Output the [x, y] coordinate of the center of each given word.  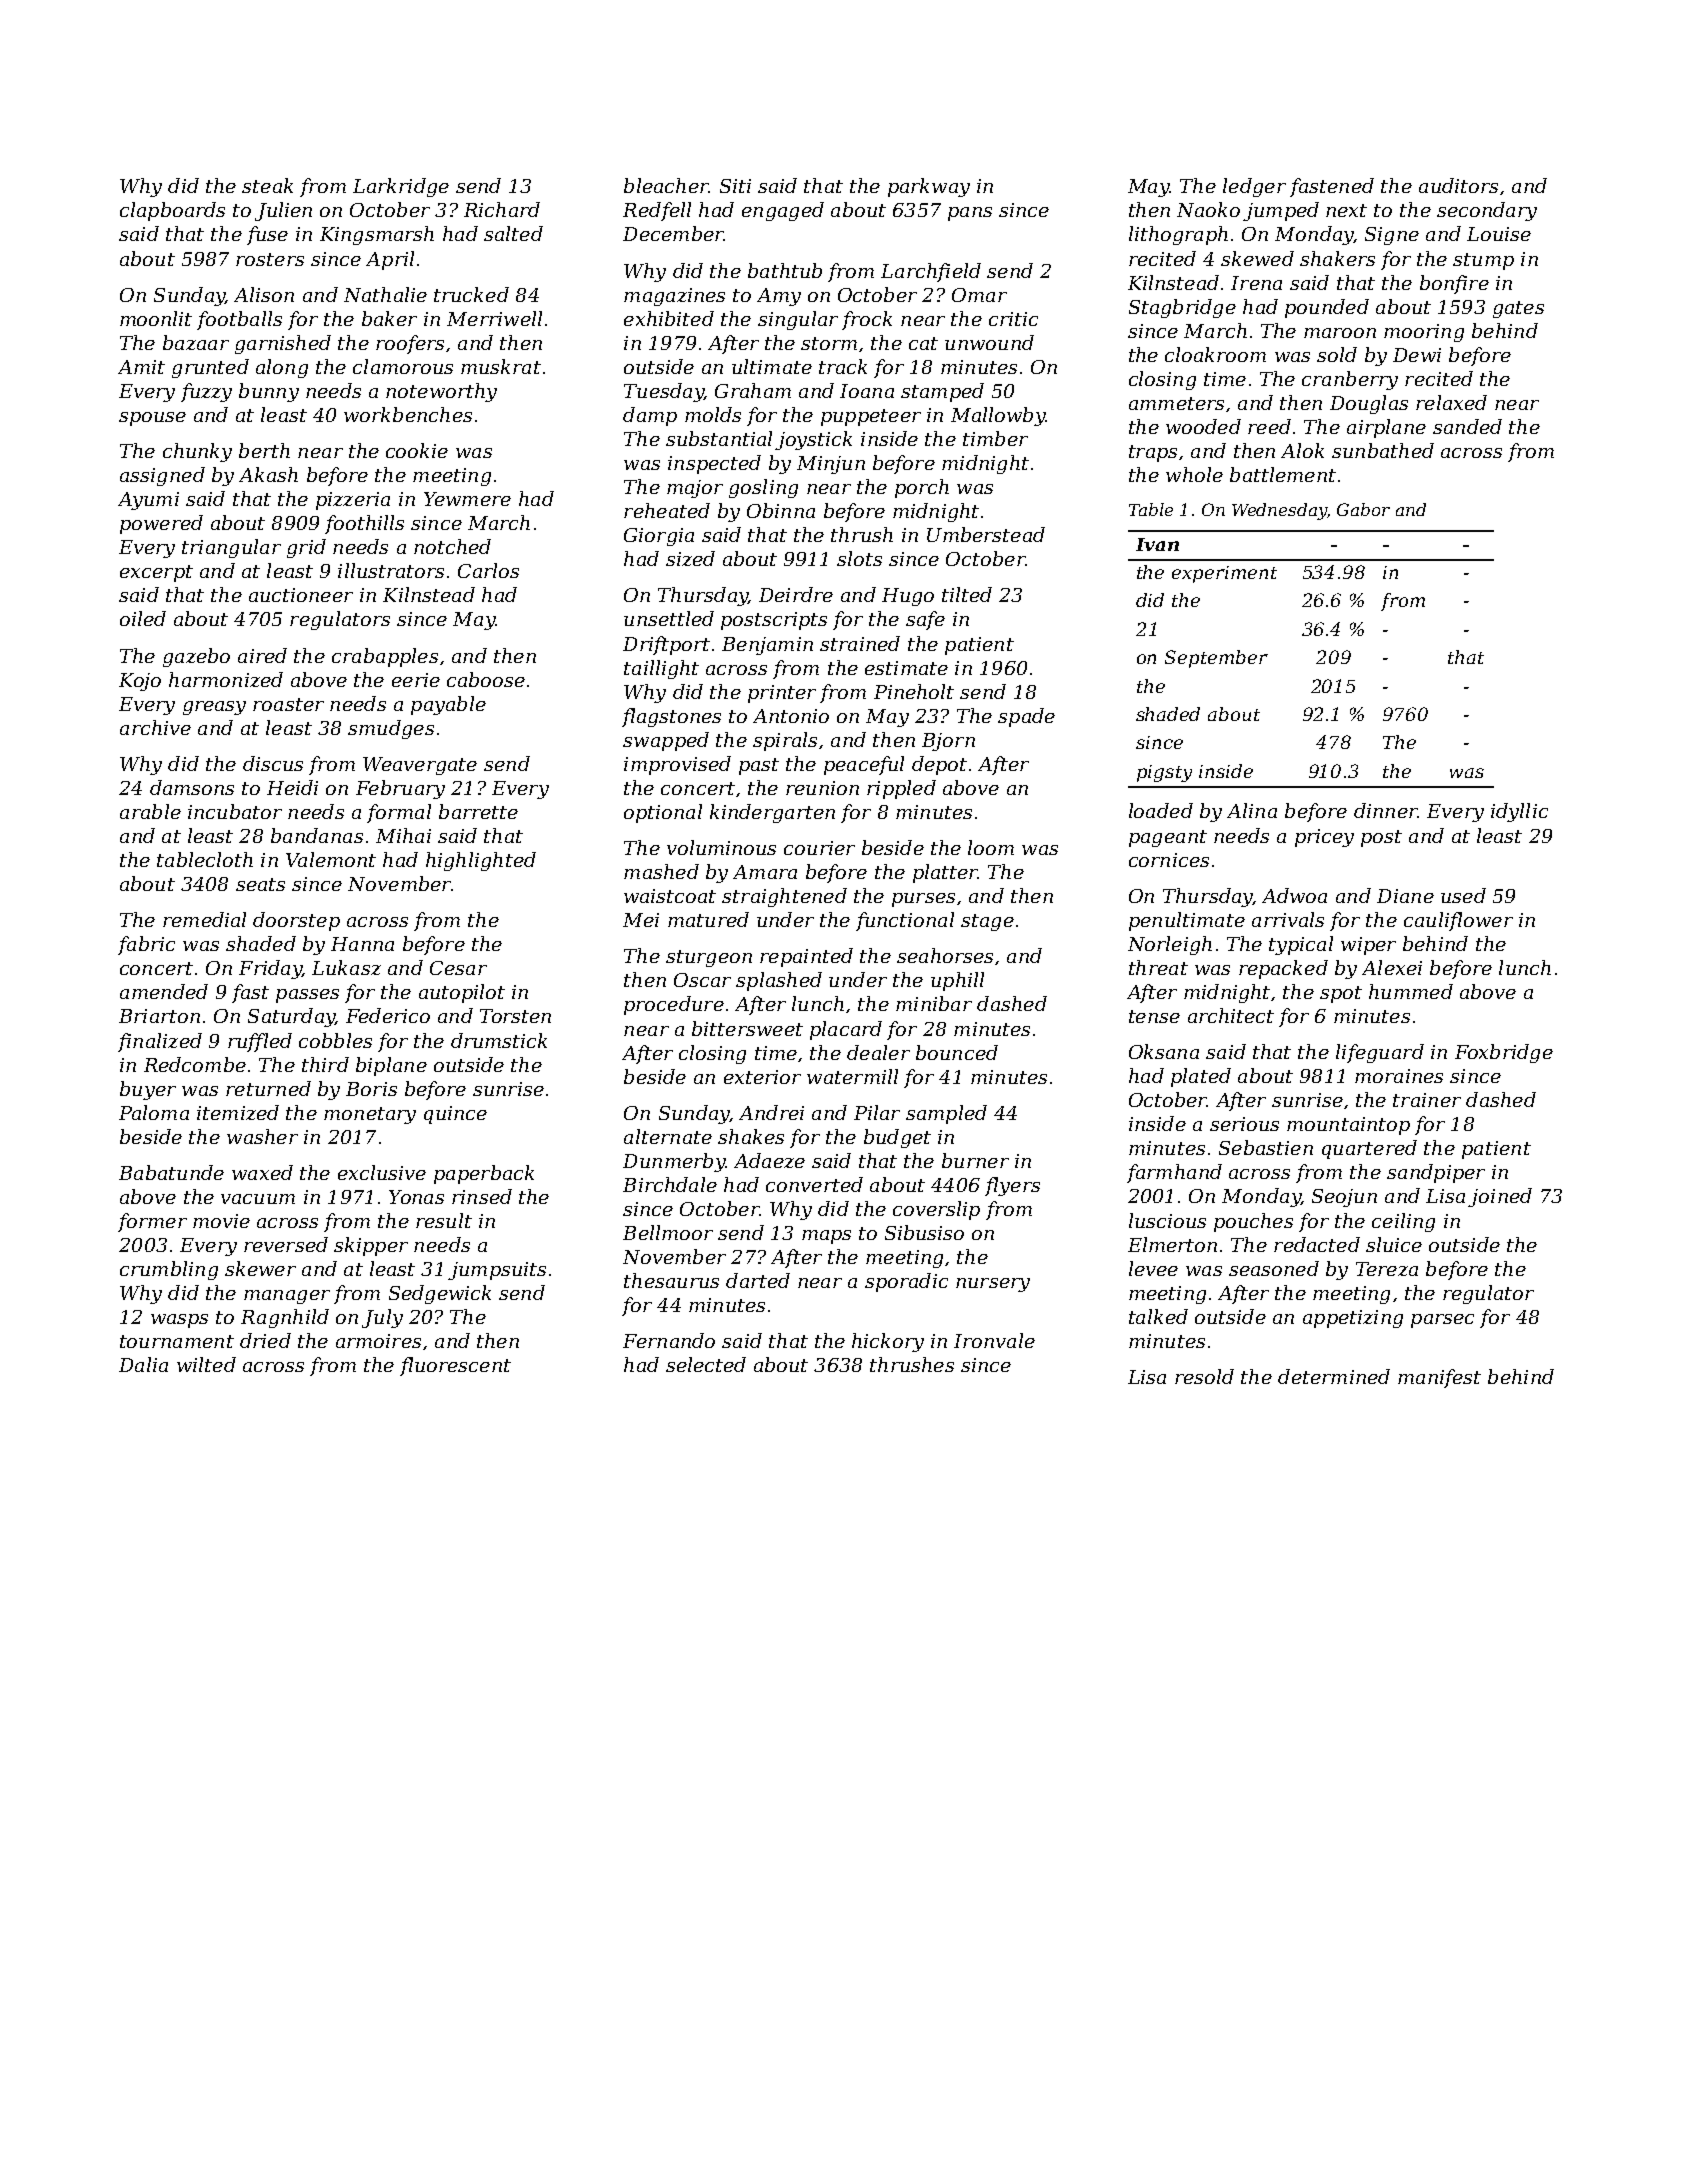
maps [826, 1237]
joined [1500, 1197]
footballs [239, 320]
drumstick [499, 1040]
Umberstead [986, 534]
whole [1194, 474]
